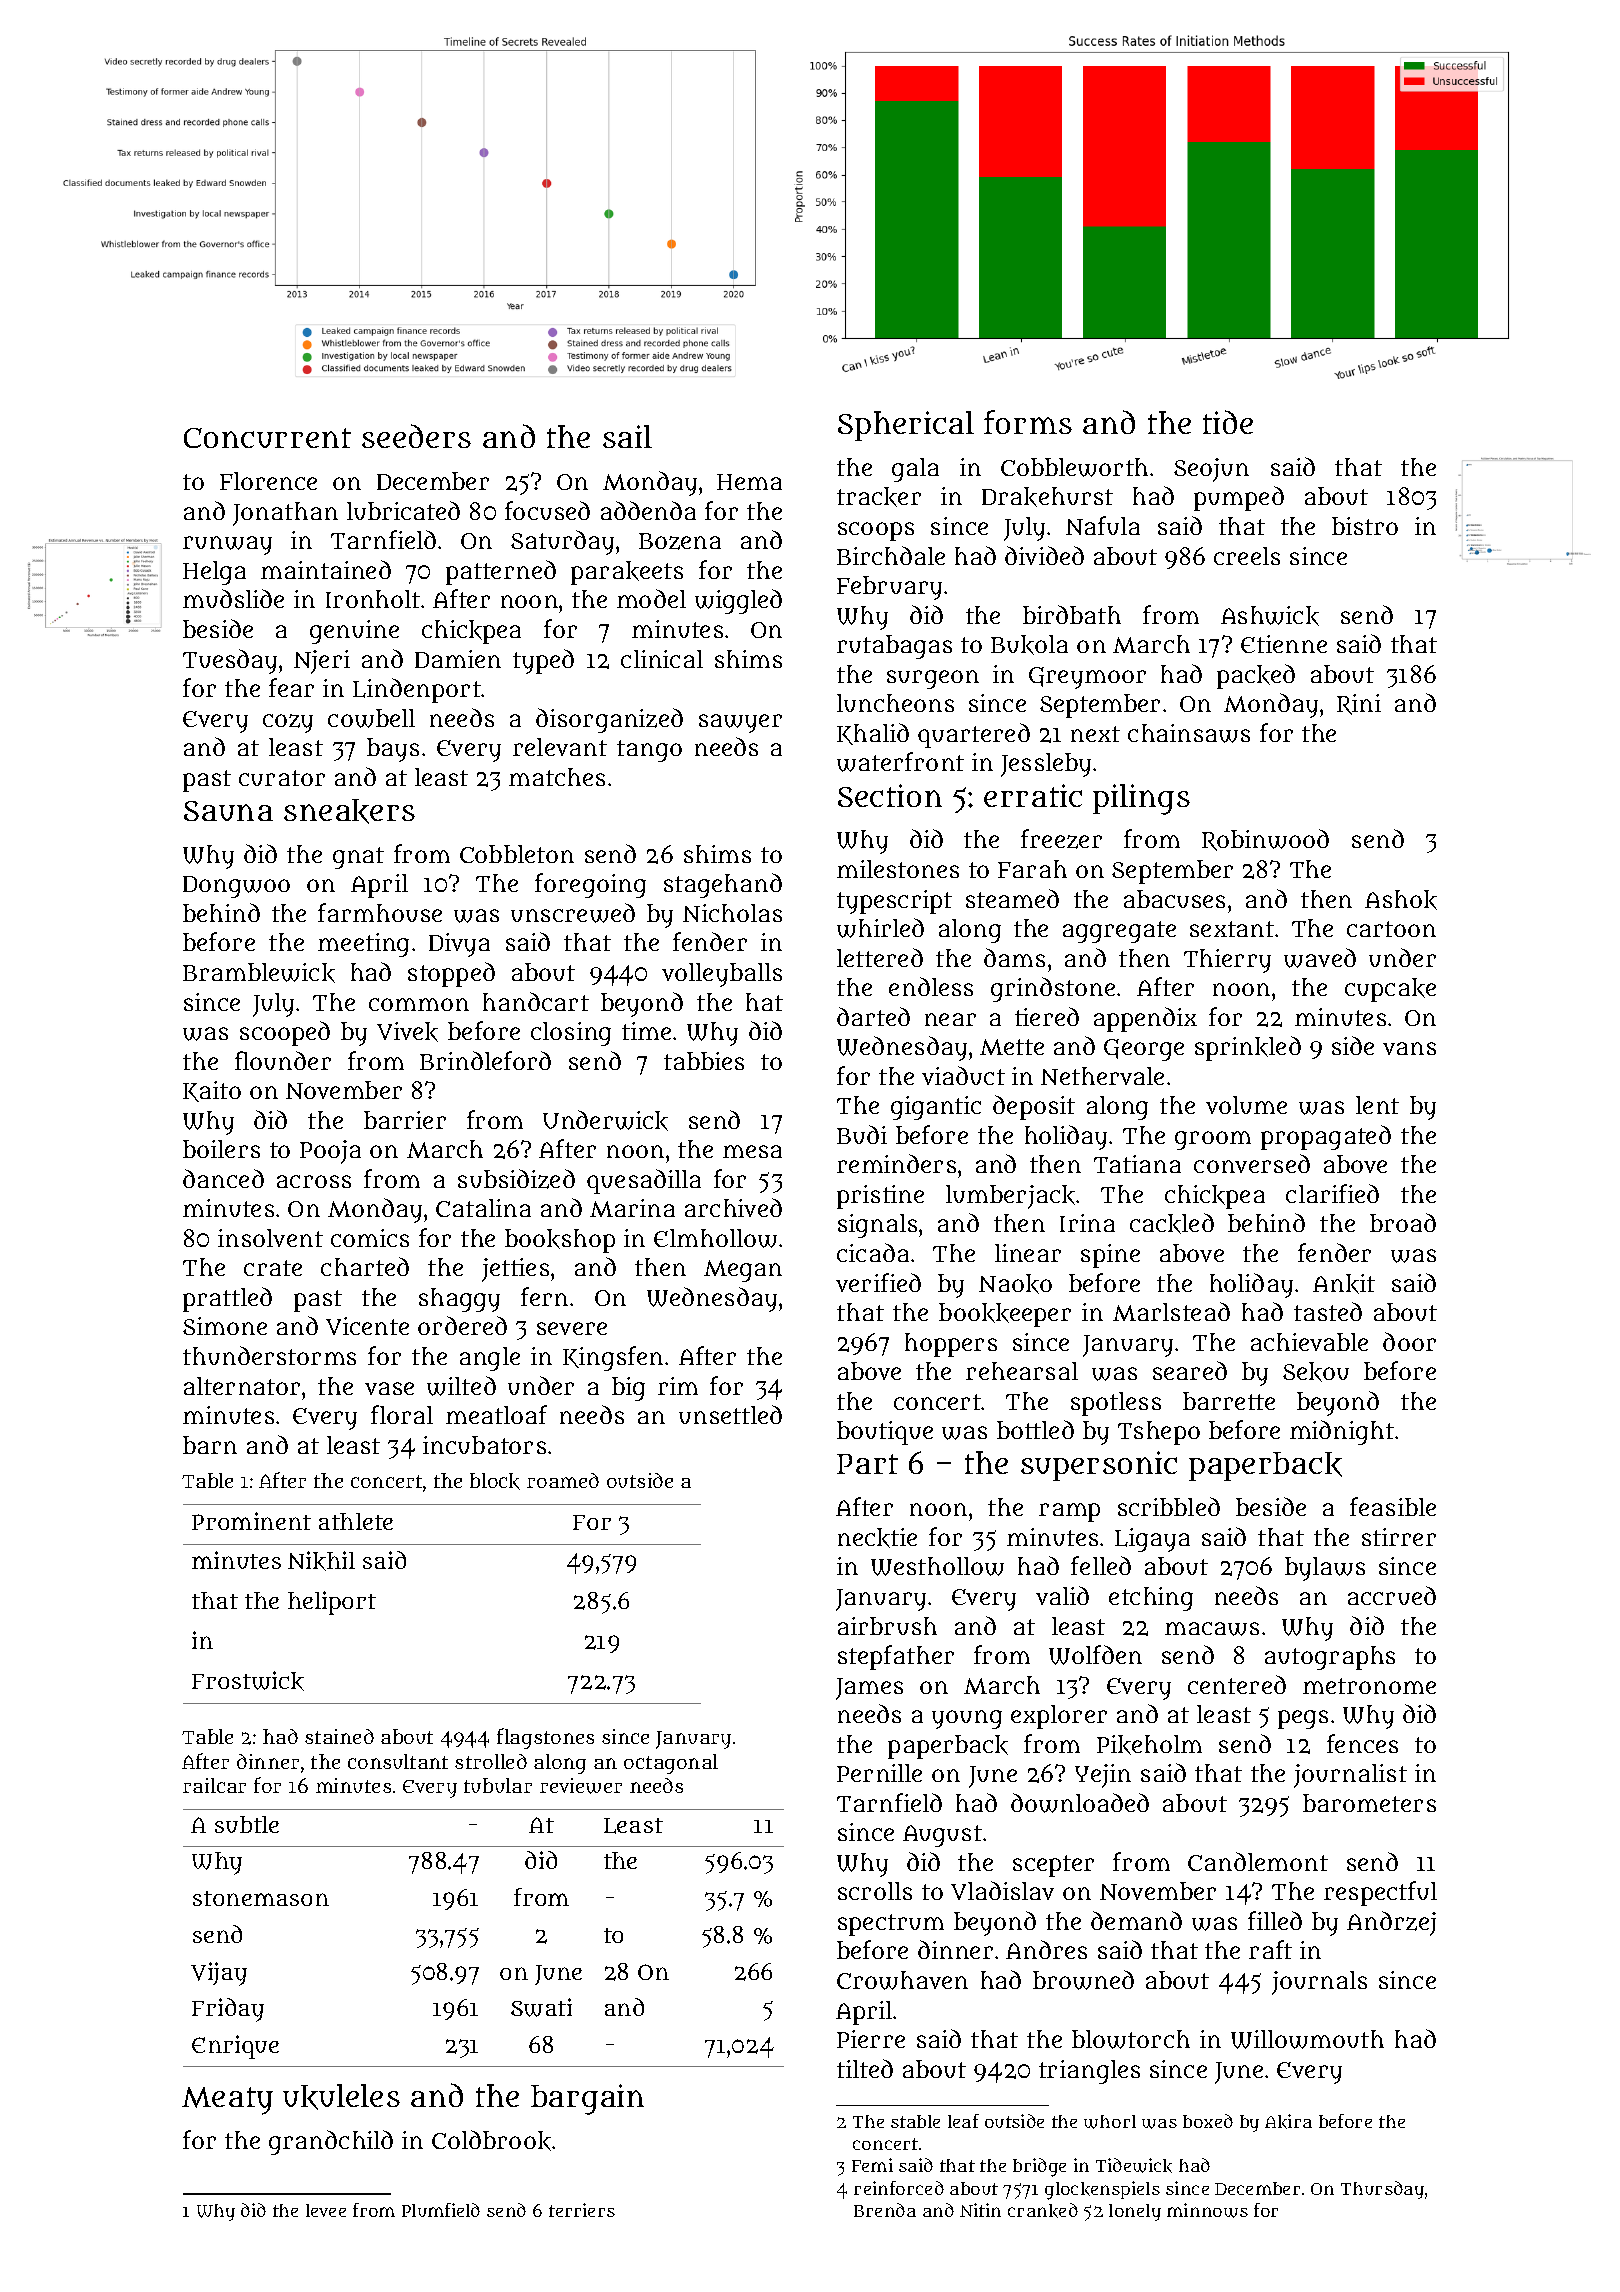 Image resolution: width=1620 pixels, height=2292 pixels. I want to click on Plumfield, so click(441, 2210).
